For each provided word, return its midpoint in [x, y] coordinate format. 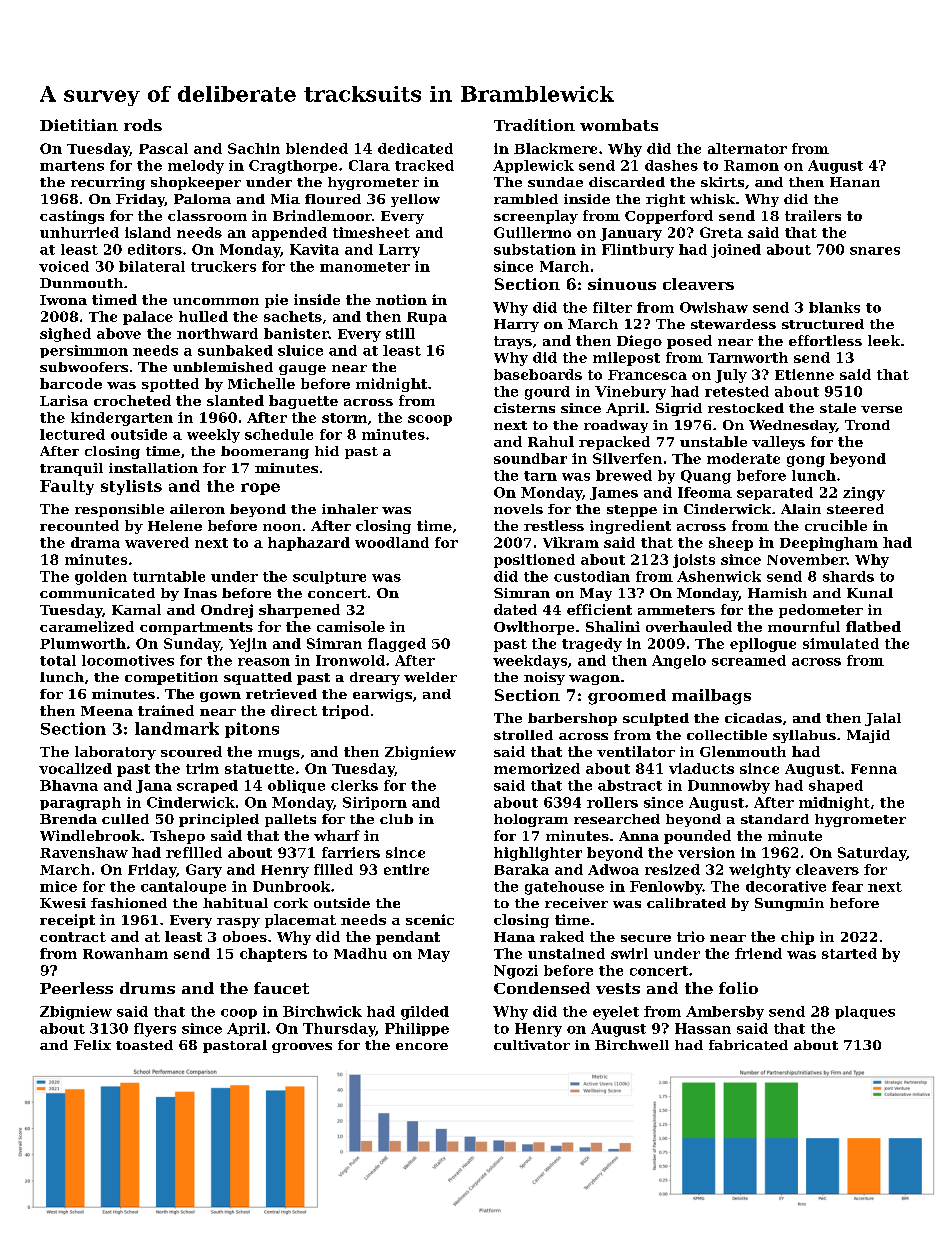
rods [143, 125]
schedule [279, 434]
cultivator [532, 1045]
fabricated [748, 1045]
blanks [834, 307]
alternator [747, 148]
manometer [365, 267]
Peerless [76, 988]
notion [401, 299]
